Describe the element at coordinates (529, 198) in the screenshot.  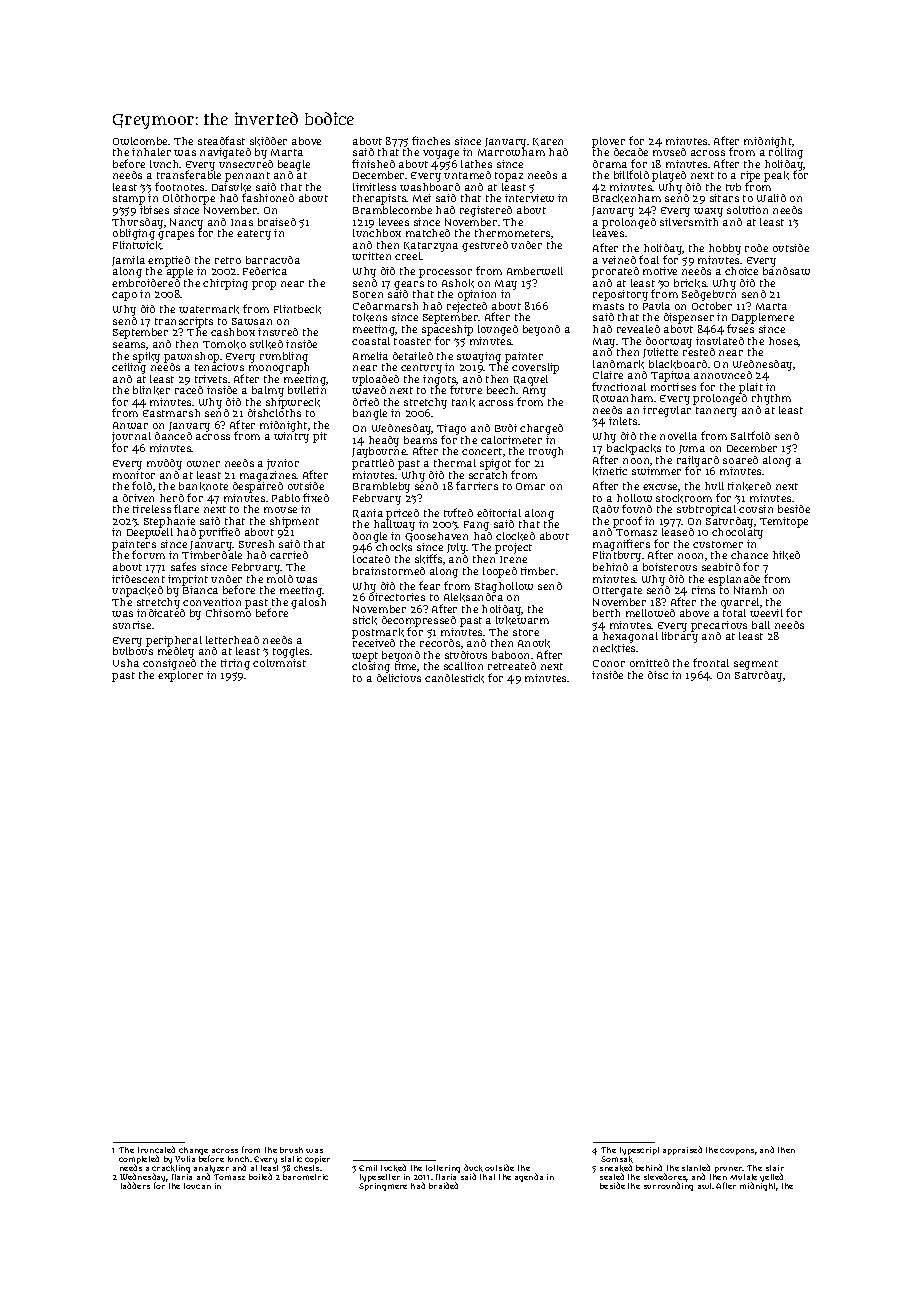
I see `interview` at that location.
